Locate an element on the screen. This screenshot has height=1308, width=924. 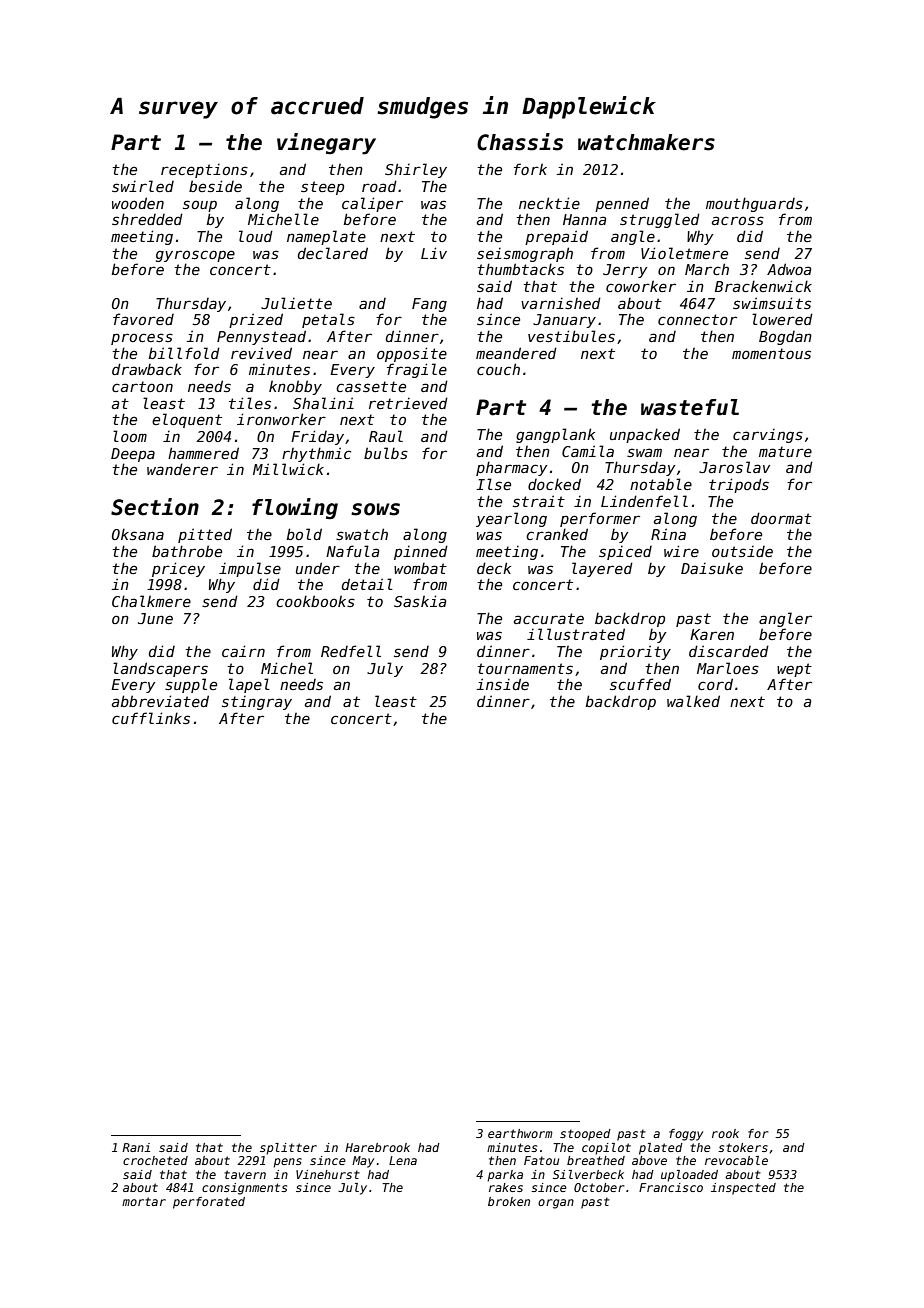
drawback is located at coordinates (147, 369).
